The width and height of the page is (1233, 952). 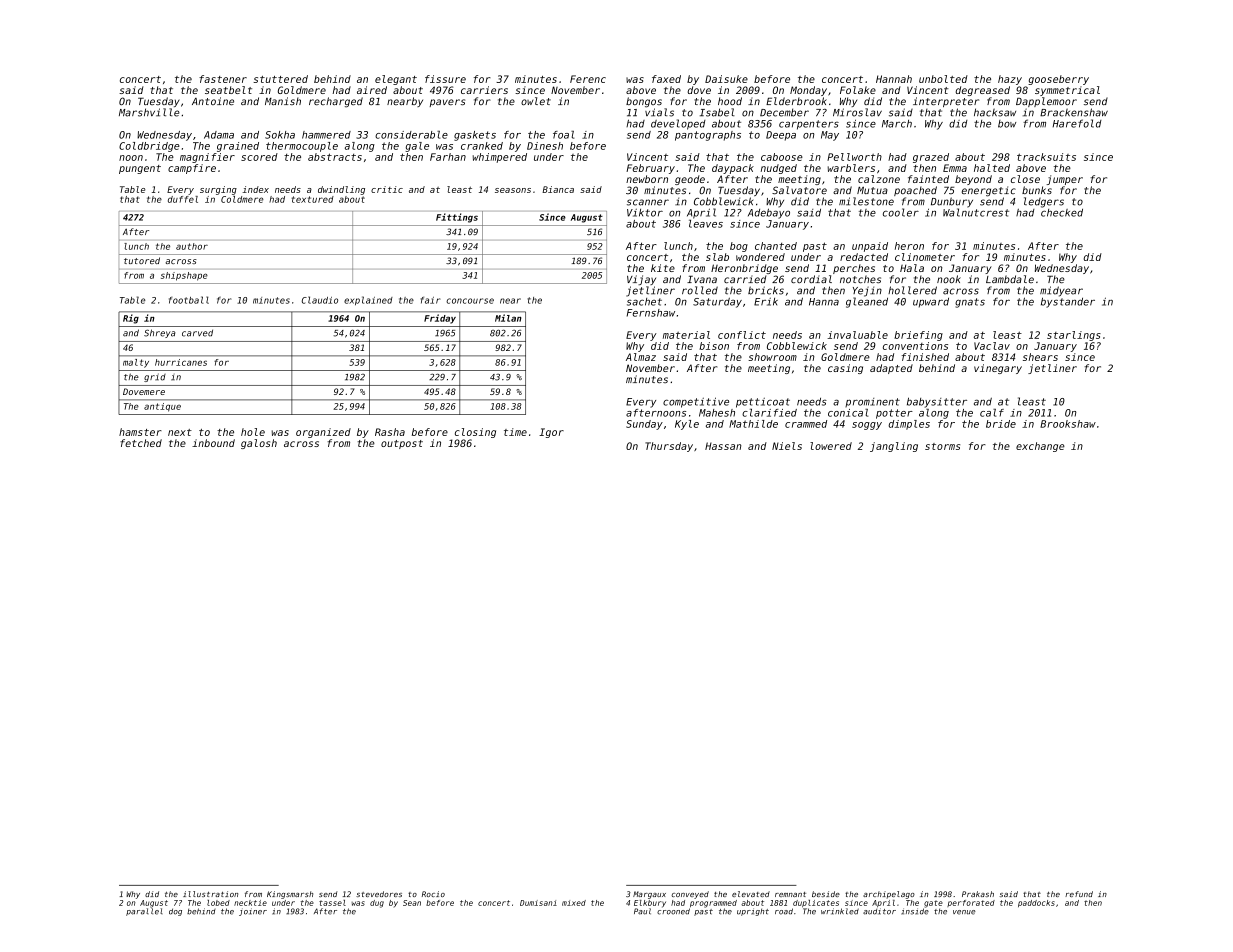 What do you see at coordinates (649, 895) in the page?
I see `Margaux` at bounding box center [649, 895].
